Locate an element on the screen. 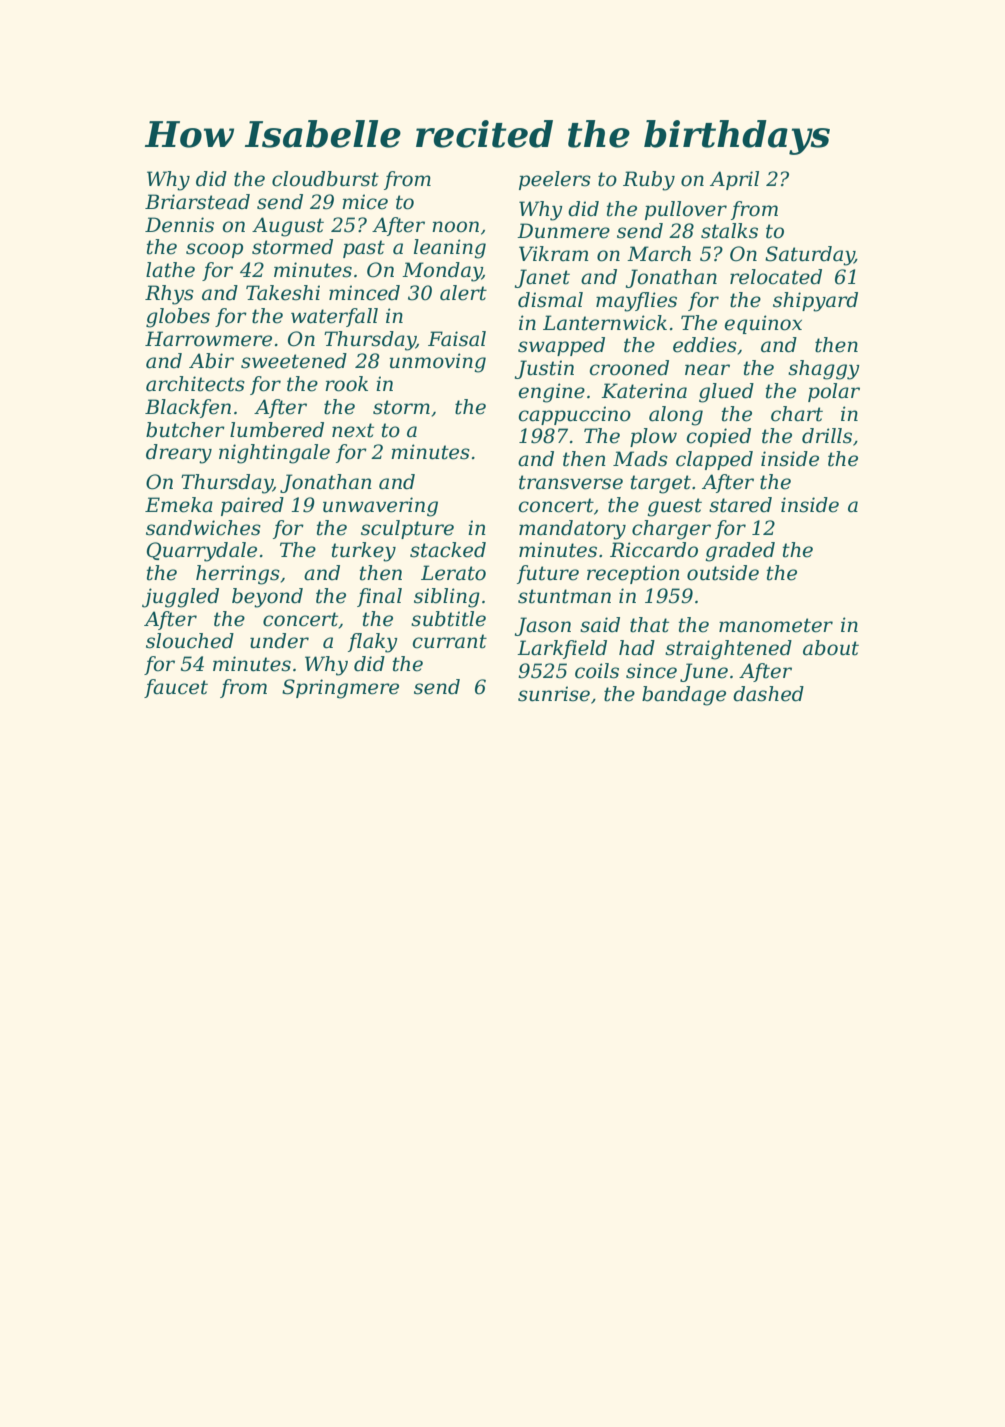  April is located at coordinates (734, 180).
